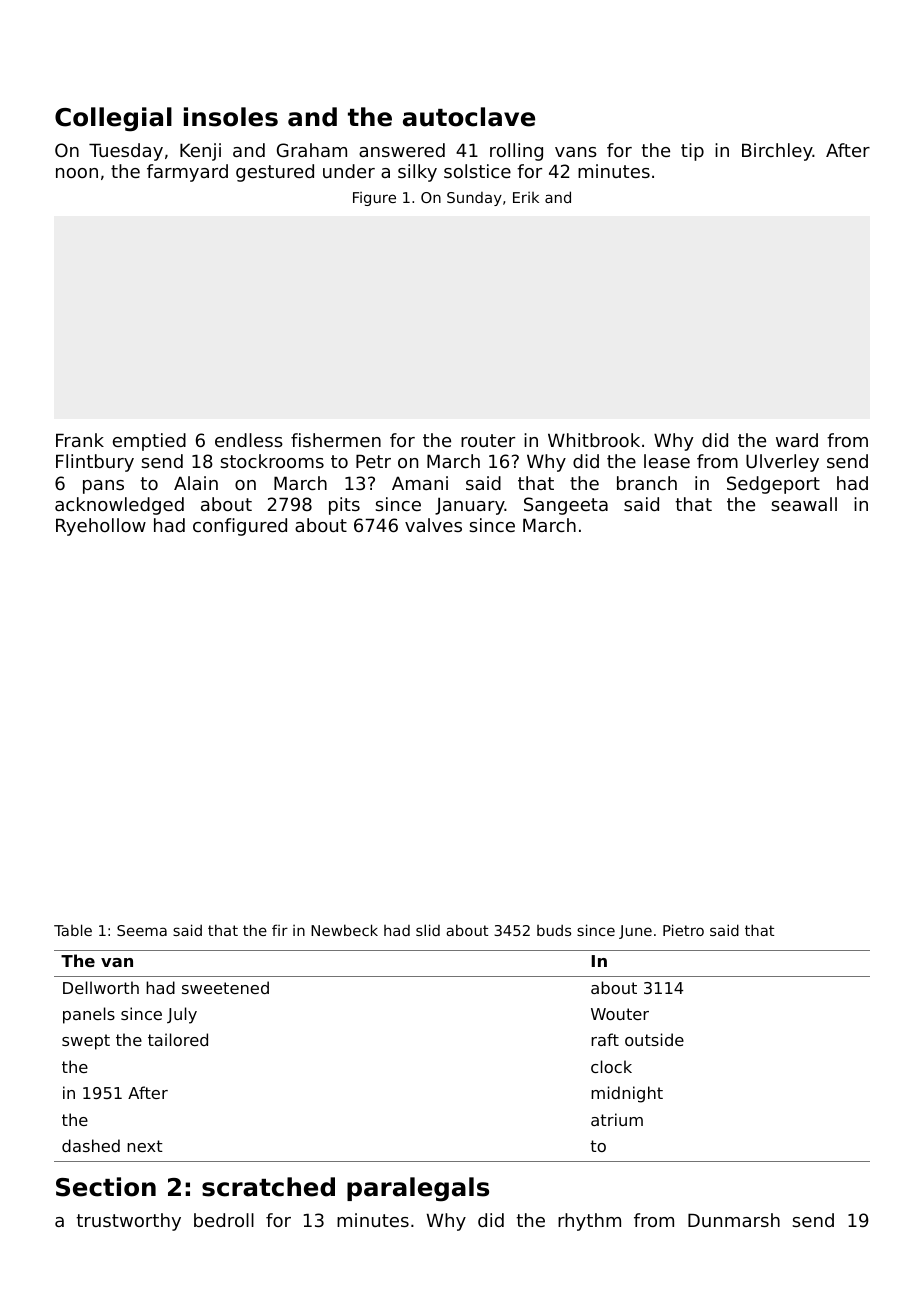  Describe the element at coordinates (101, 527) in the document. I see `Ryehollow` at that location.
